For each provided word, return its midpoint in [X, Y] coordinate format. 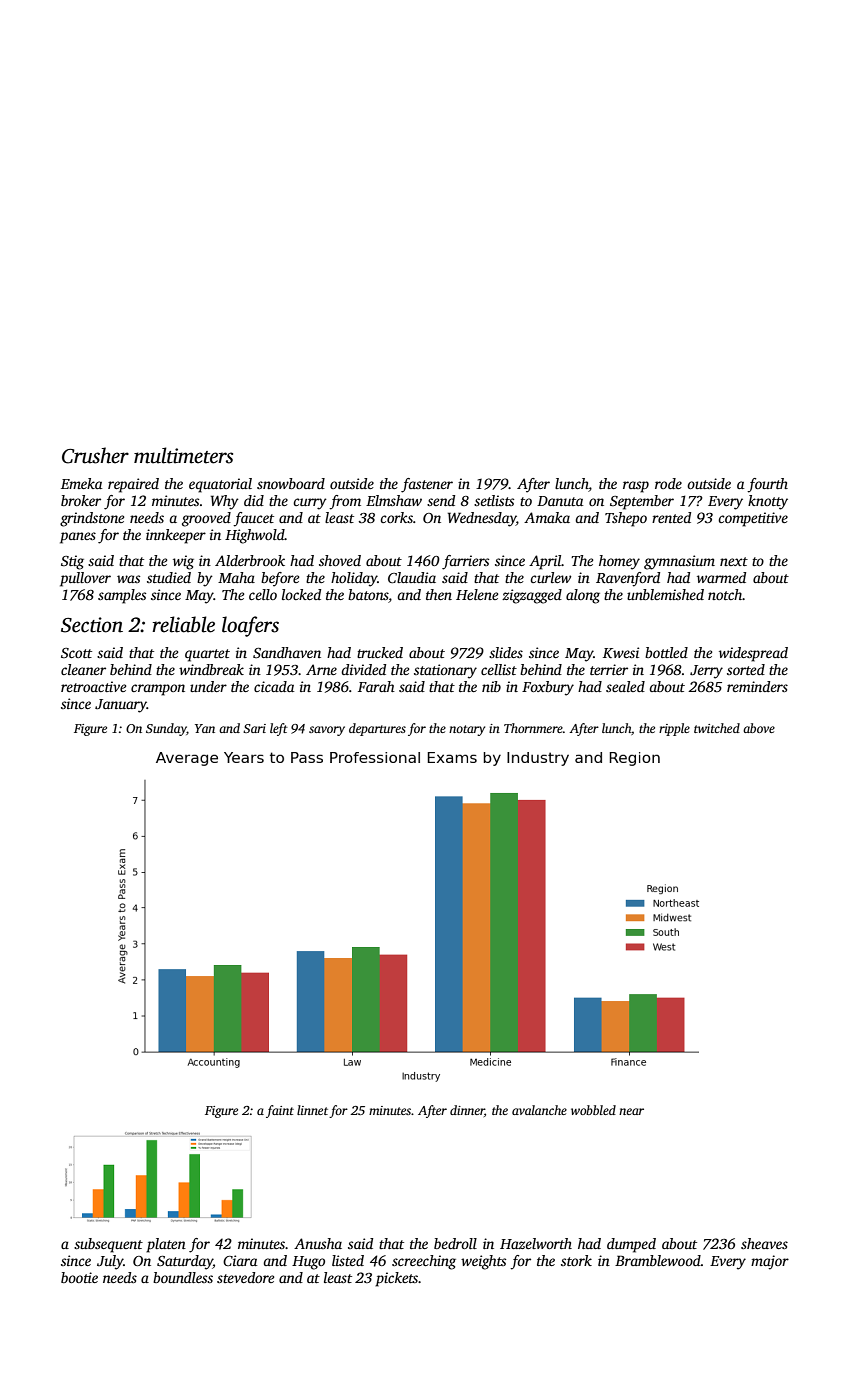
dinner [467, 1111]
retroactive [93, 686]
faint [280, 1111]
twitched [717, 728]
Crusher [95, 455]
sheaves [764, 1243]
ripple [674, 729]
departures [377, 729]
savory [327, 731]
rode [668, 483]
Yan [205, 728]
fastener [427, 485]
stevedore [245, 1277]
